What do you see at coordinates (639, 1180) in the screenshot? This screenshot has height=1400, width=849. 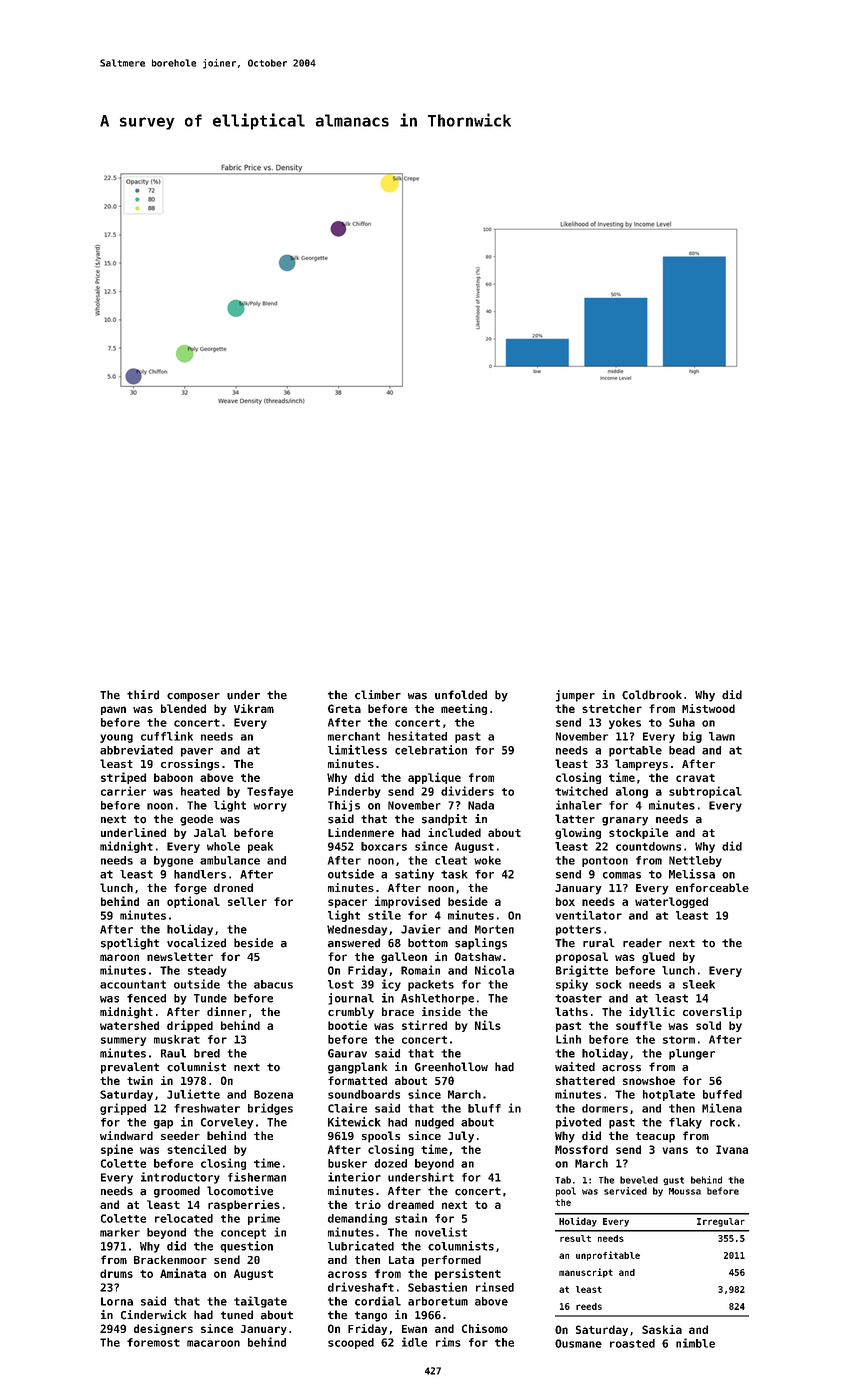 I see `beveled` at bounding box center [639, 1180].
